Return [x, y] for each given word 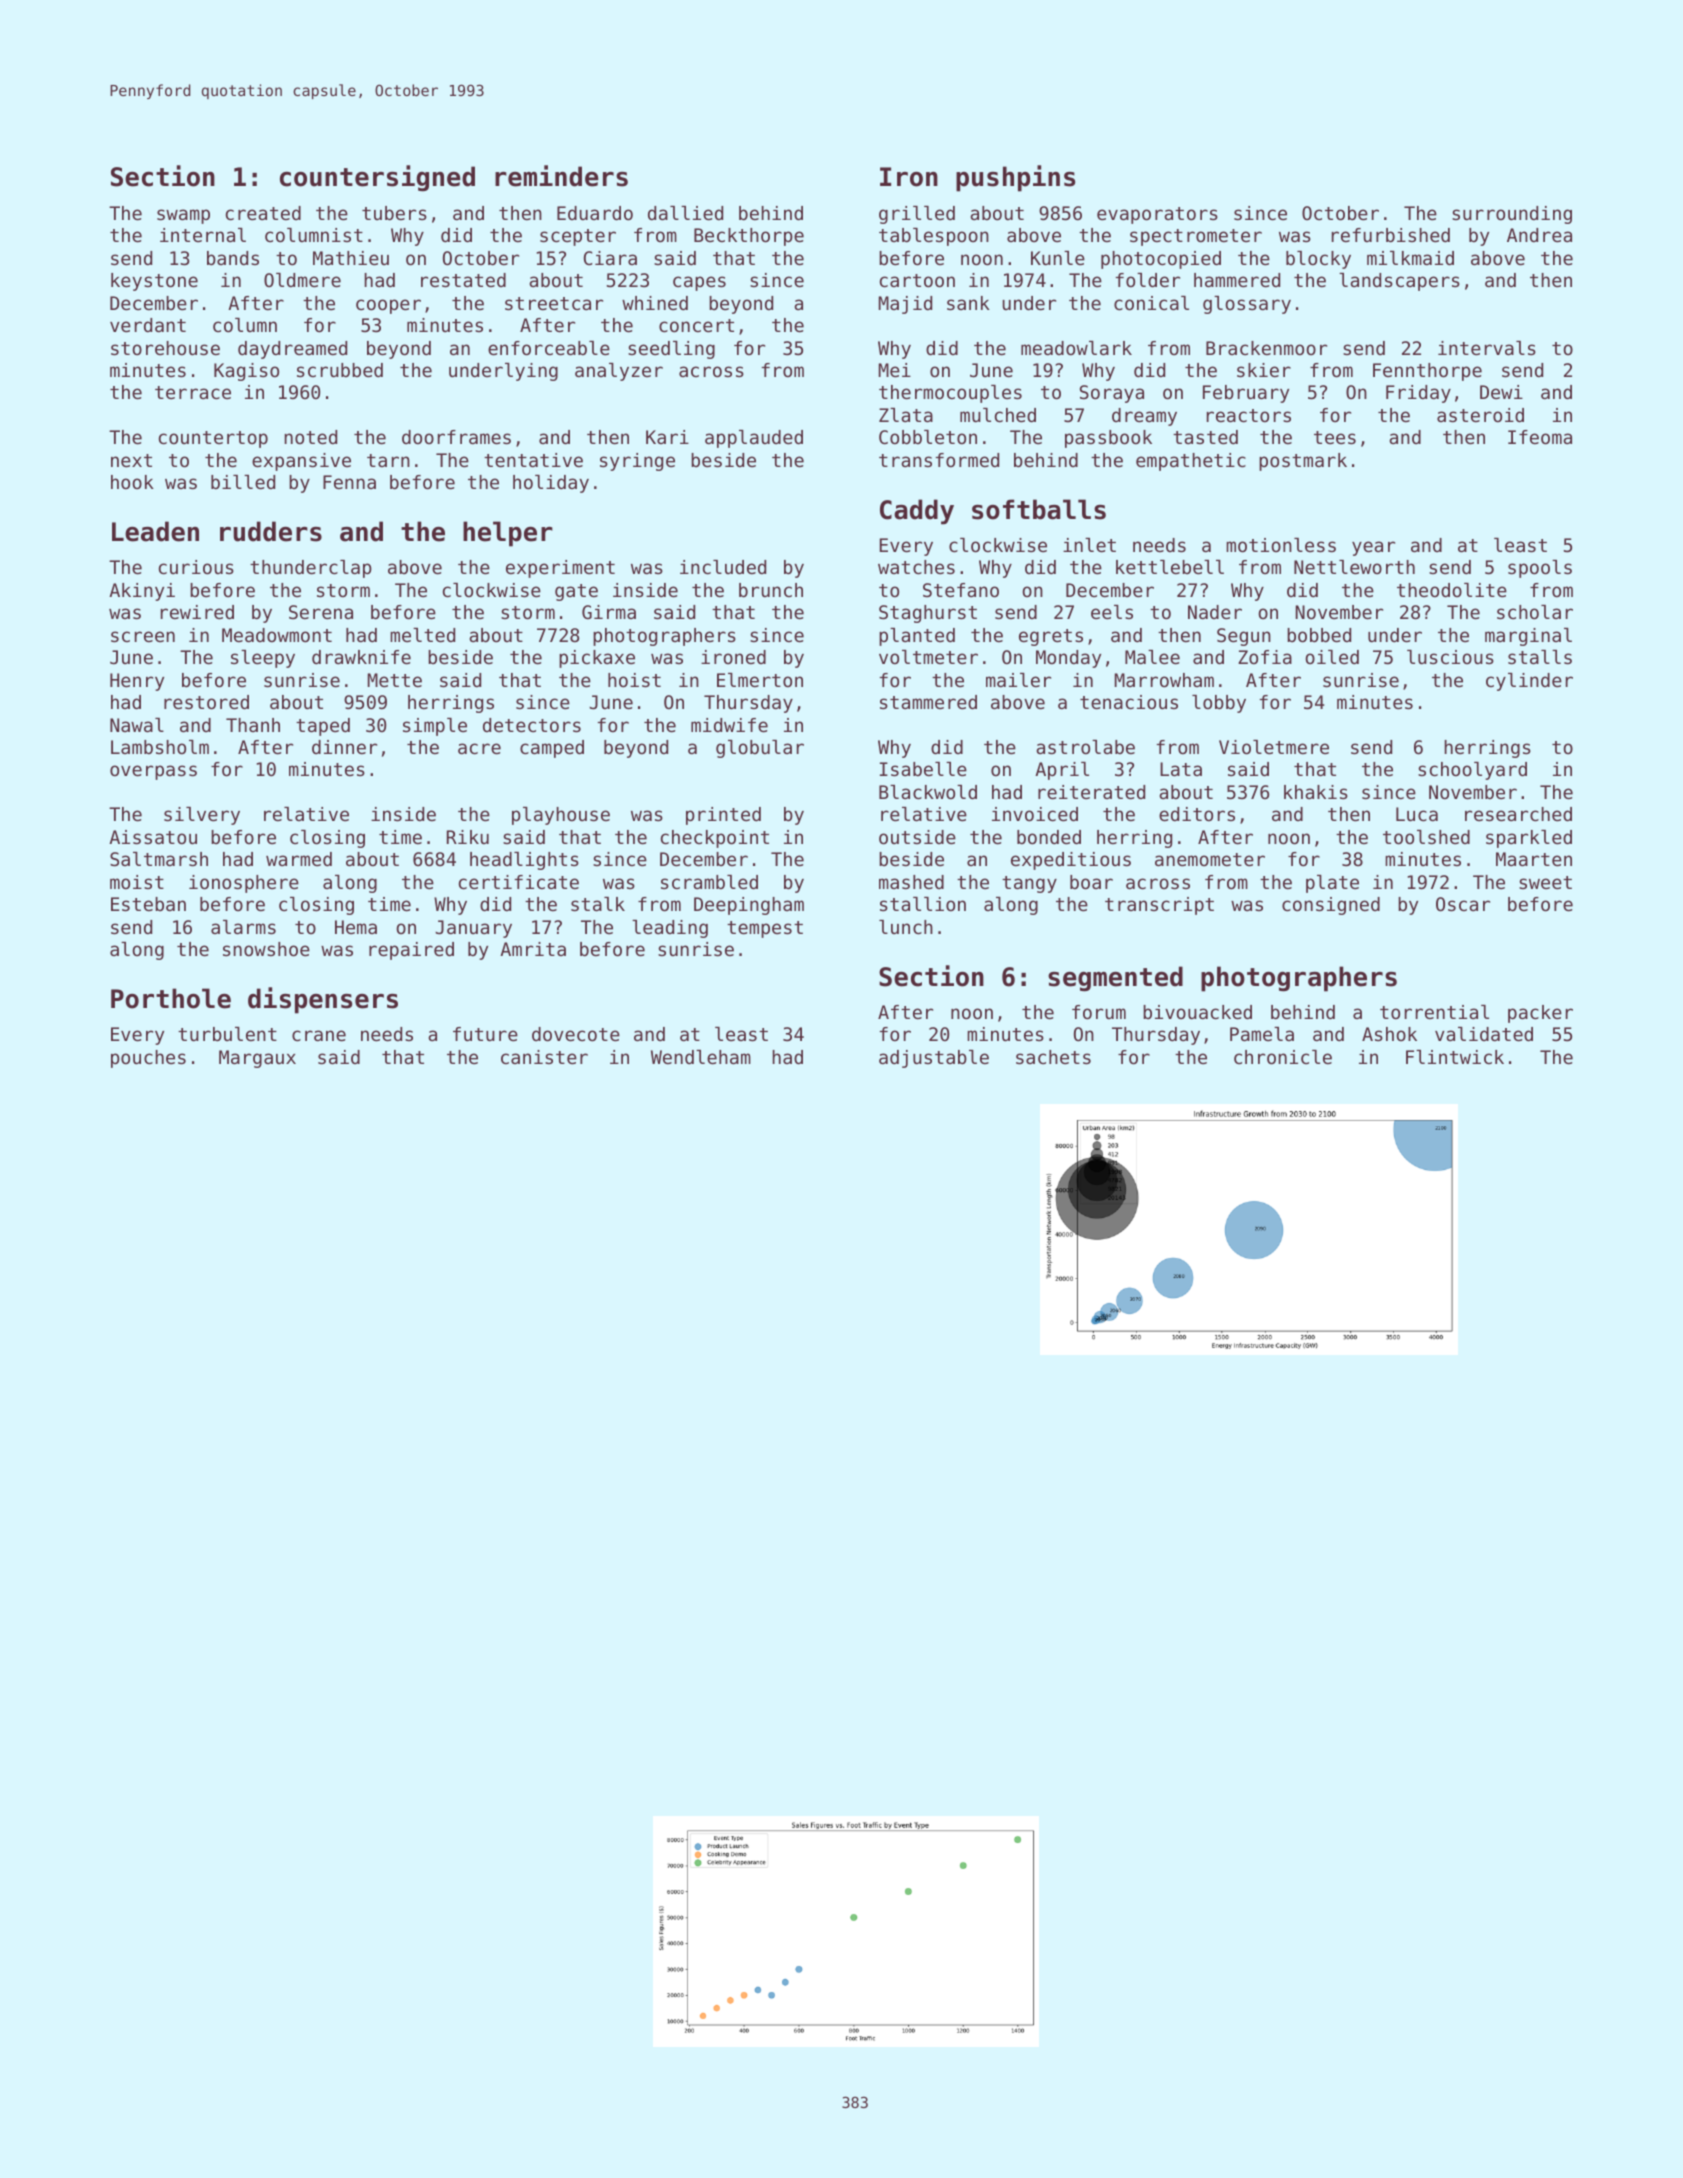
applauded [754, 439]
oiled [1332, 657]
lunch [906, 927]
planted [917, 637]
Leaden [155, 531]
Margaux [257, 1059]
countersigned [377, 178]
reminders [561, 176]
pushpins [1015, 178]
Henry [137, 682]
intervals [1487, 348]
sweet [1545, 882]
